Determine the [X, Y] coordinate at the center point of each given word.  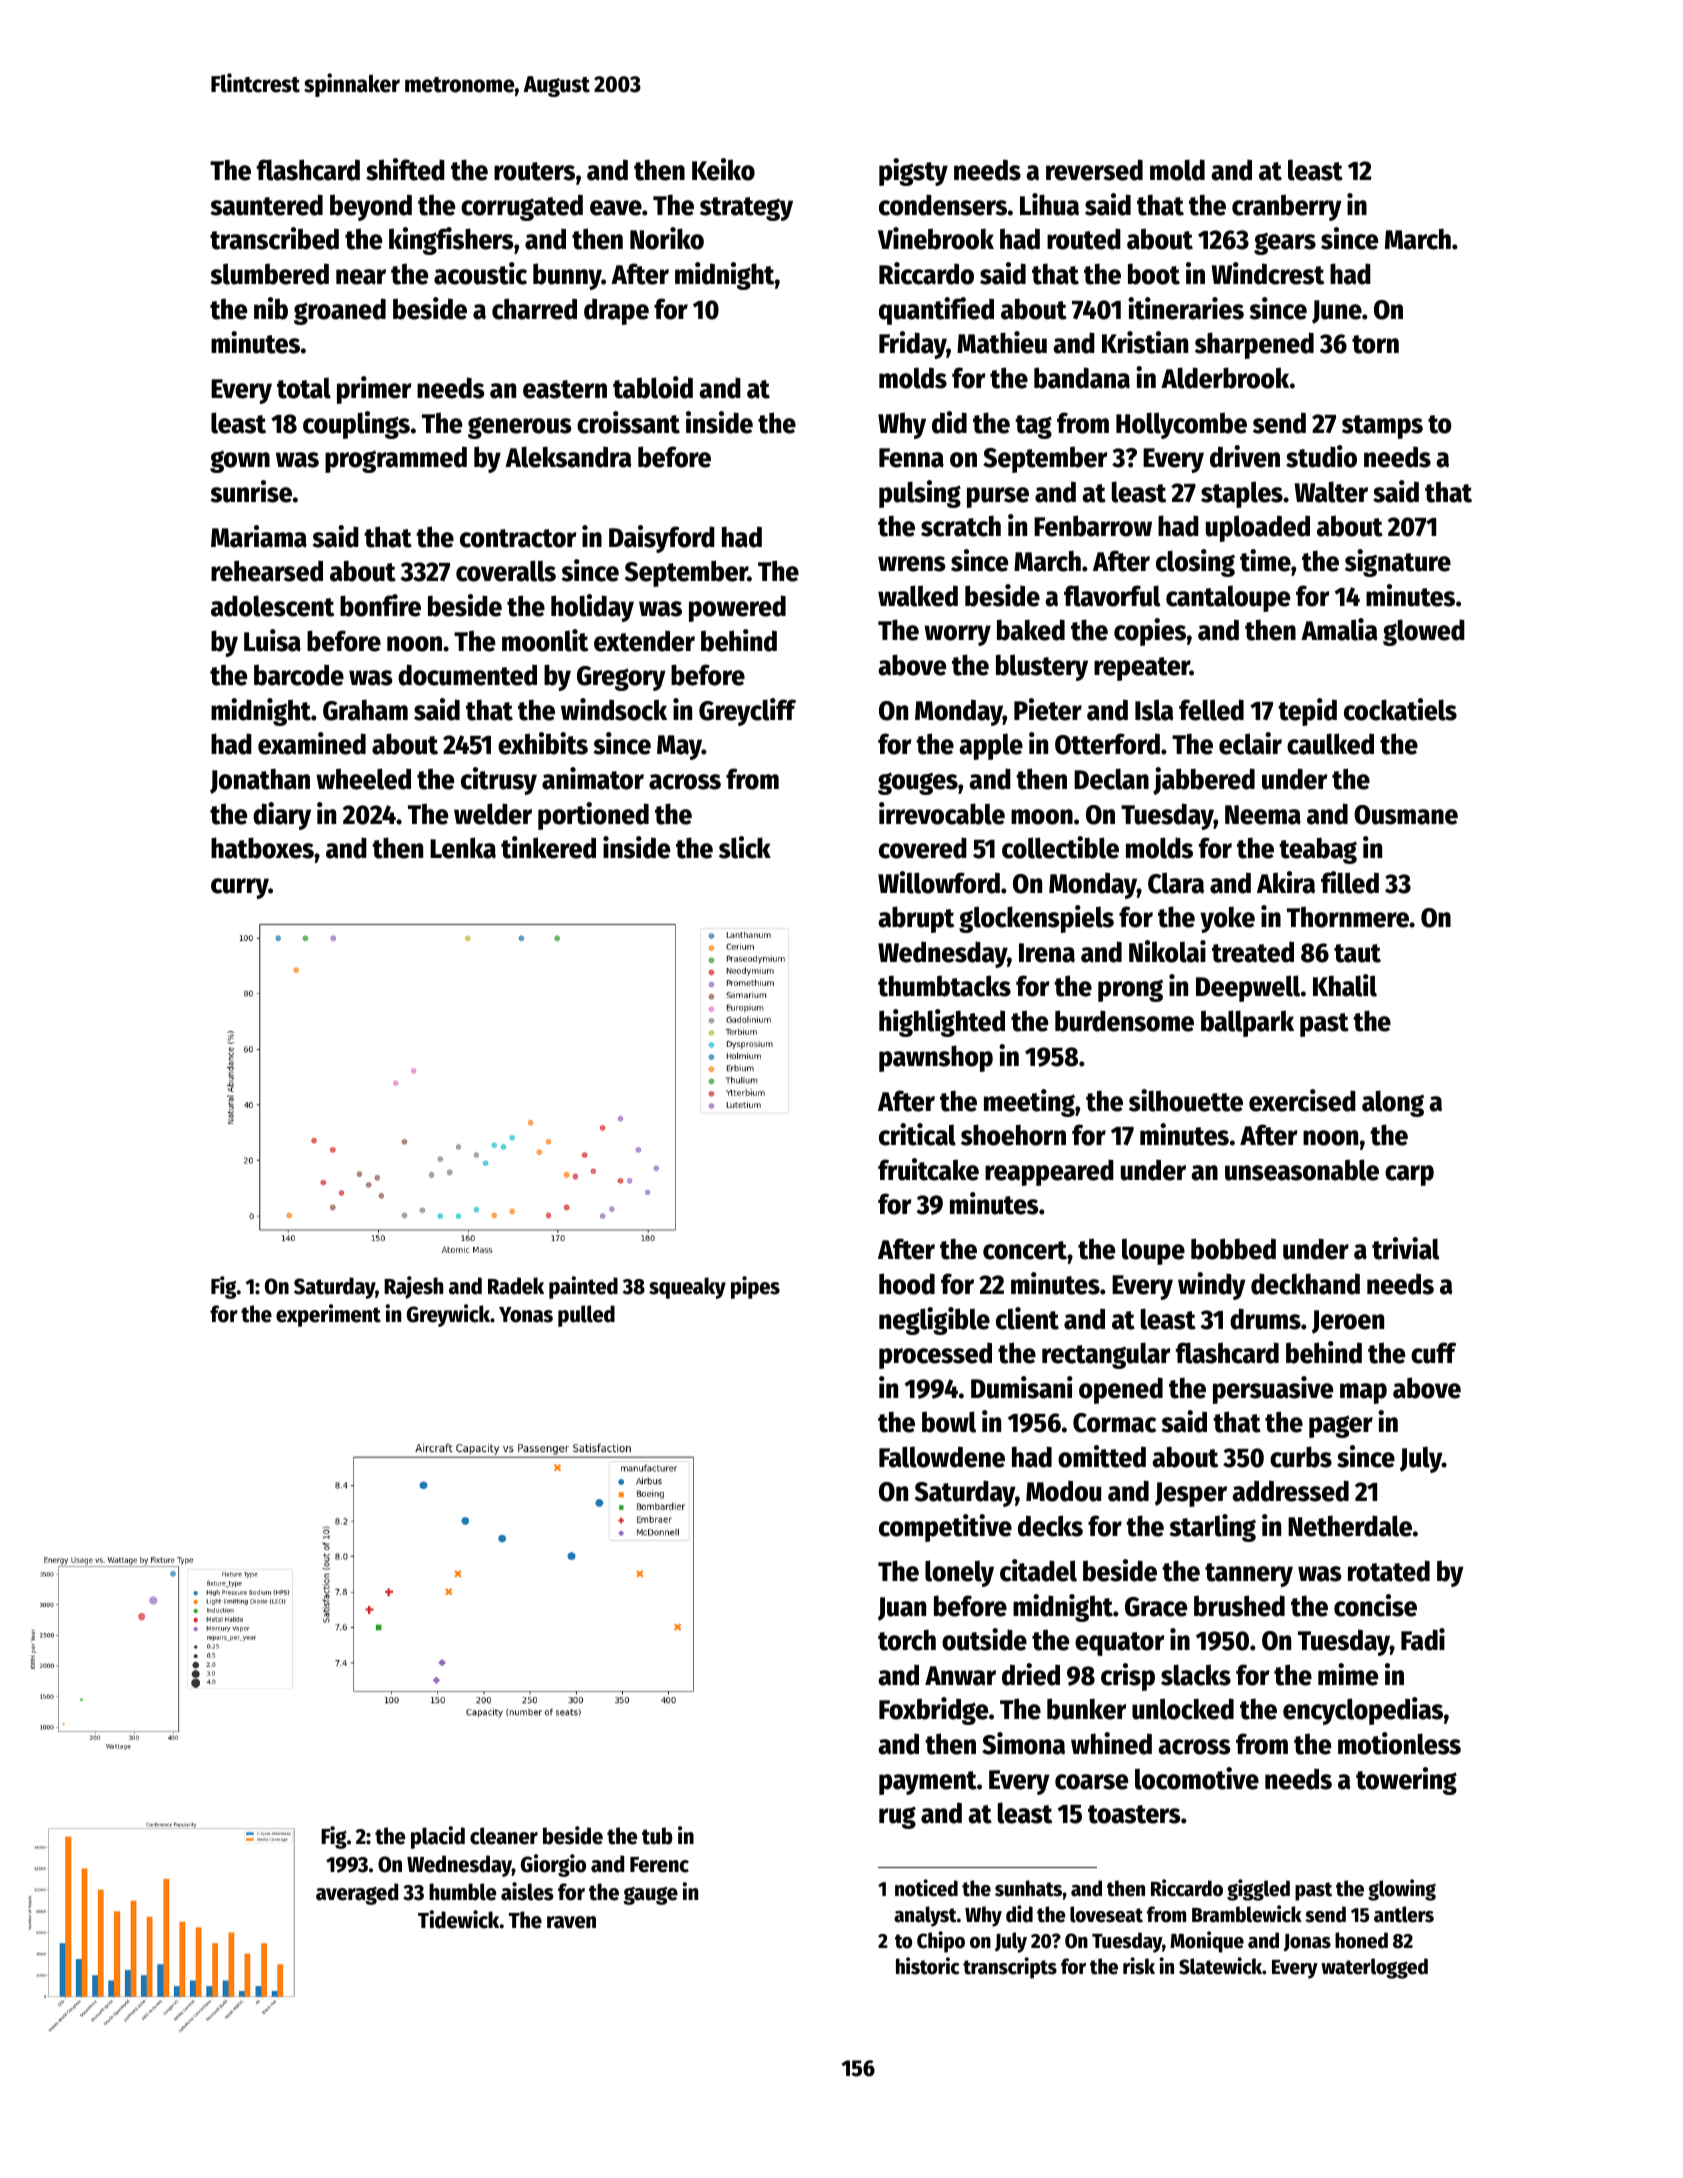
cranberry [1287, 207]
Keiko [723, 169]
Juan [902, 1609]
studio [1321, 456]
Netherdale [1350, 1526]
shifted [405, 169]
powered [737, 608]
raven [571, 1922]
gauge [650, 1896]
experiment [328, 1315]
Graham [365, 710]
